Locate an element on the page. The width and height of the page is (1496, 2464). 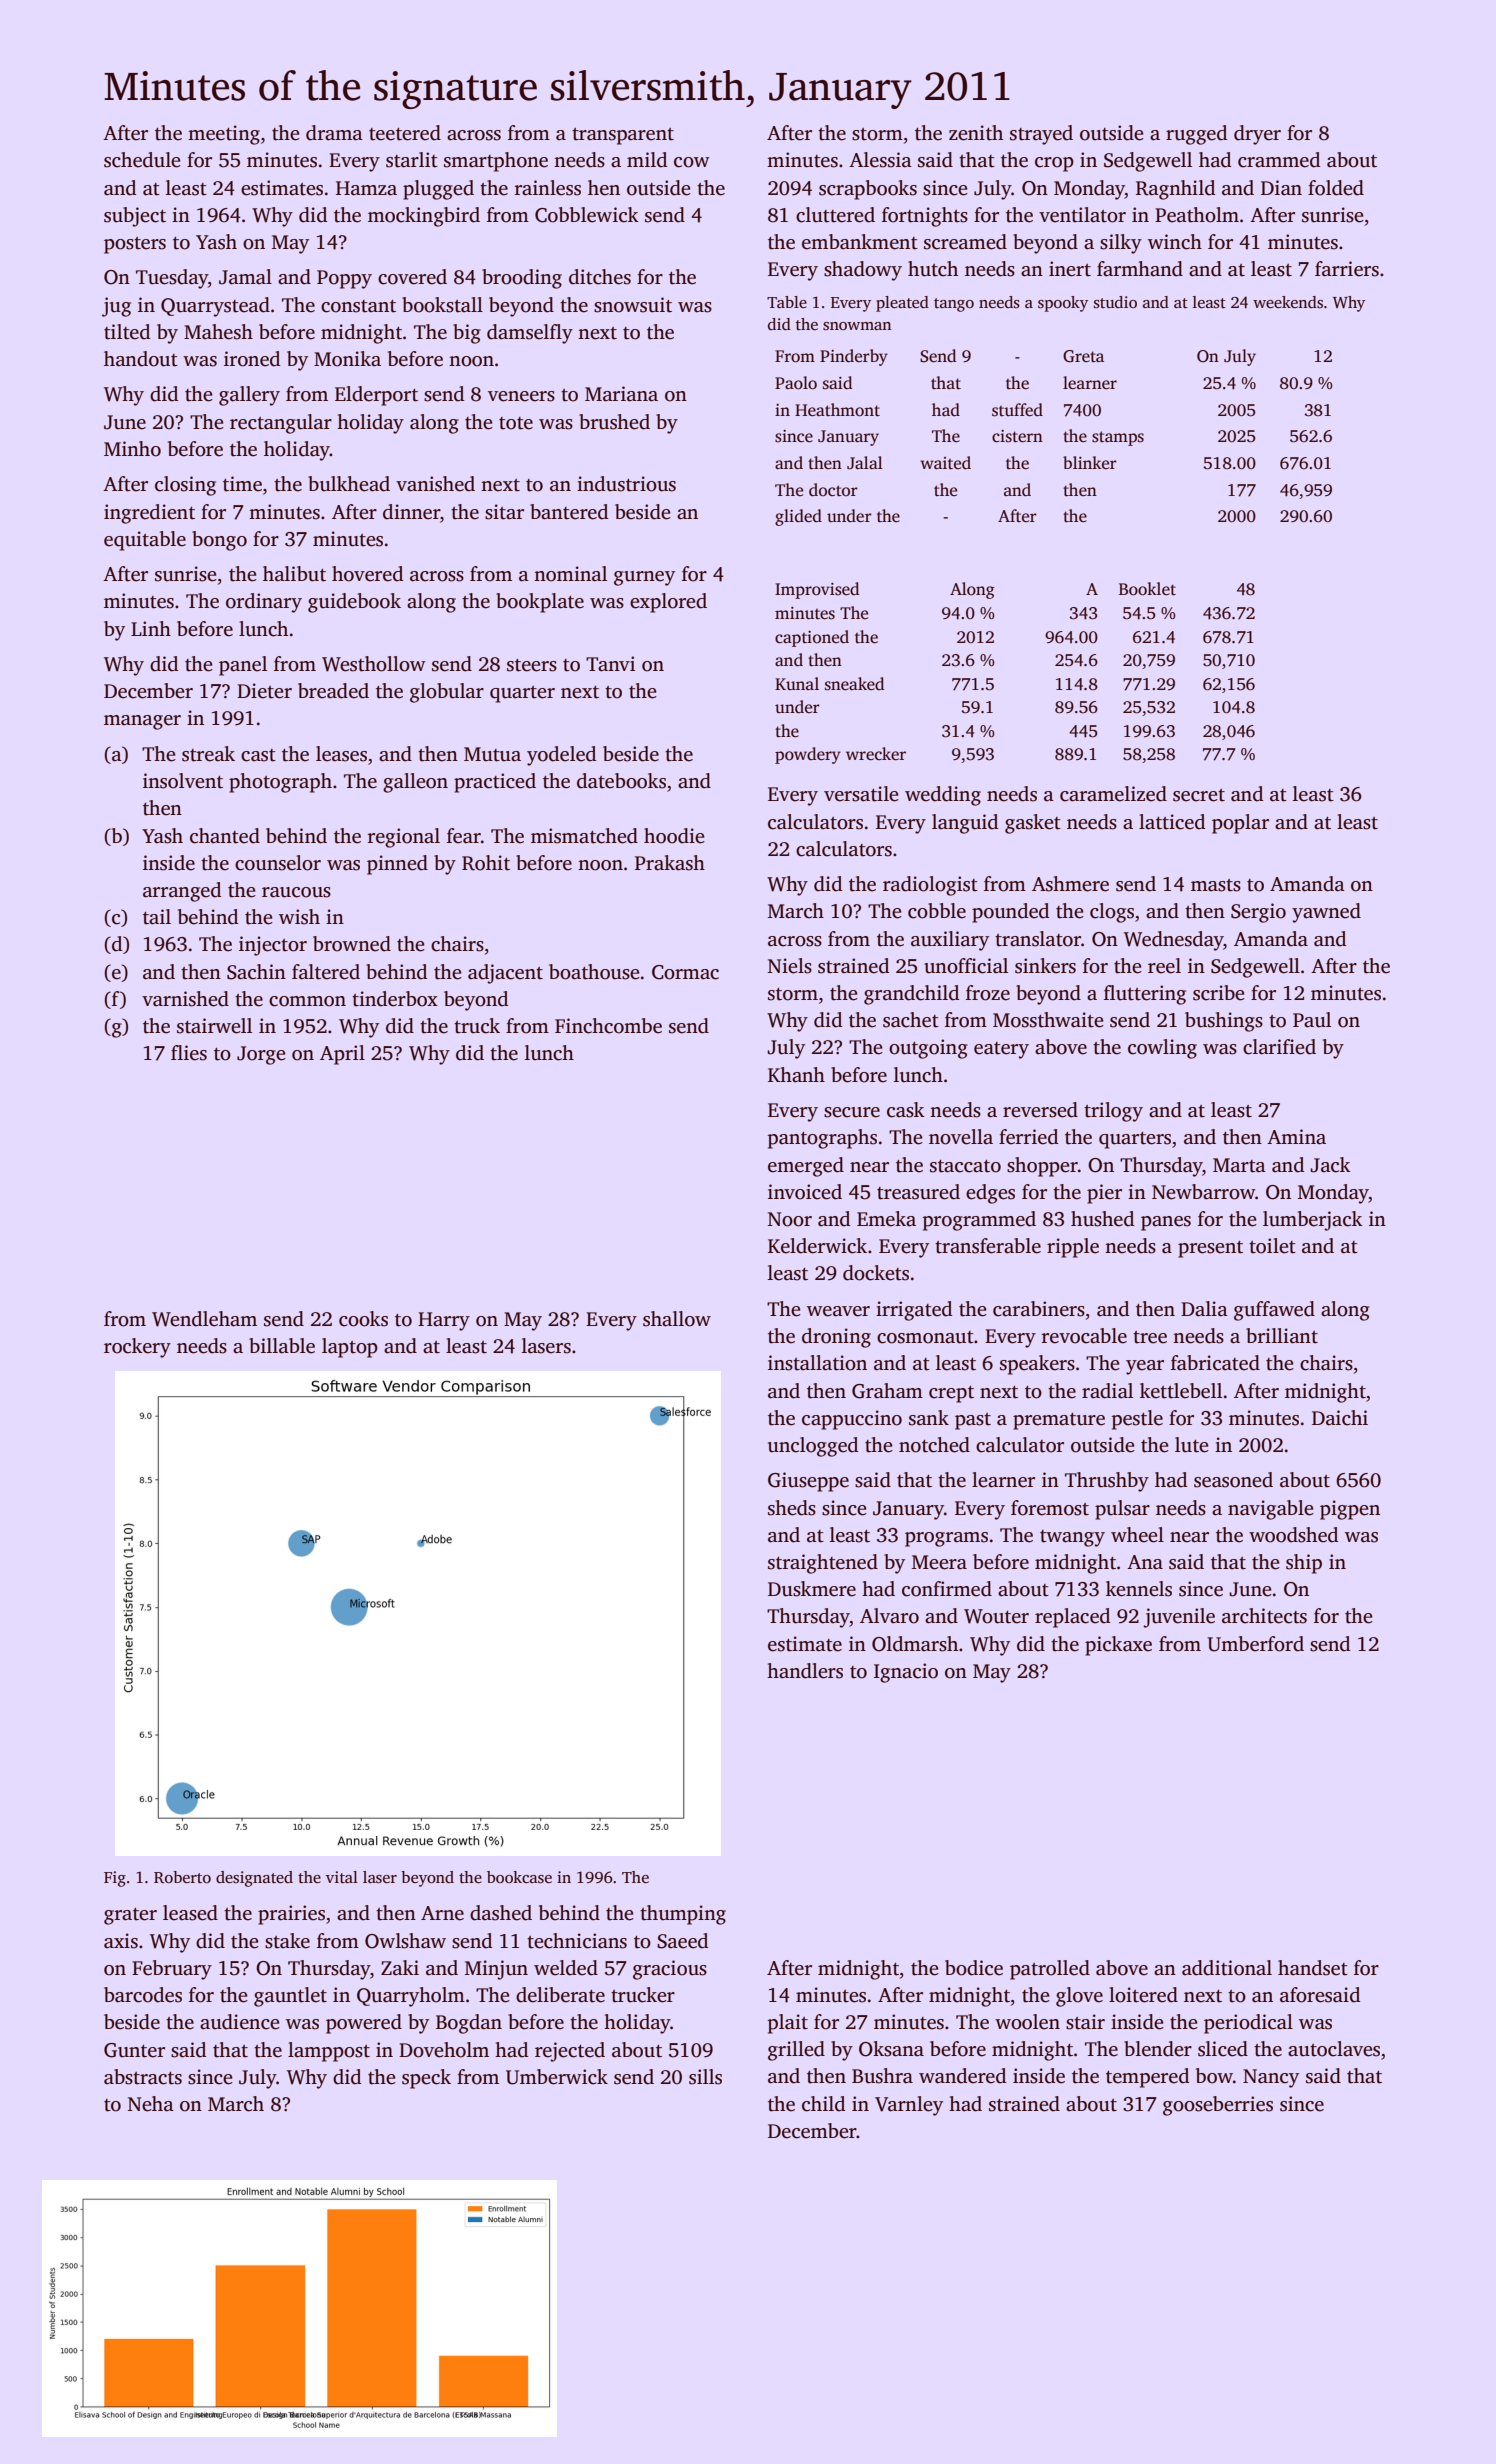
cooks is located at coordinates (363, 1319).
